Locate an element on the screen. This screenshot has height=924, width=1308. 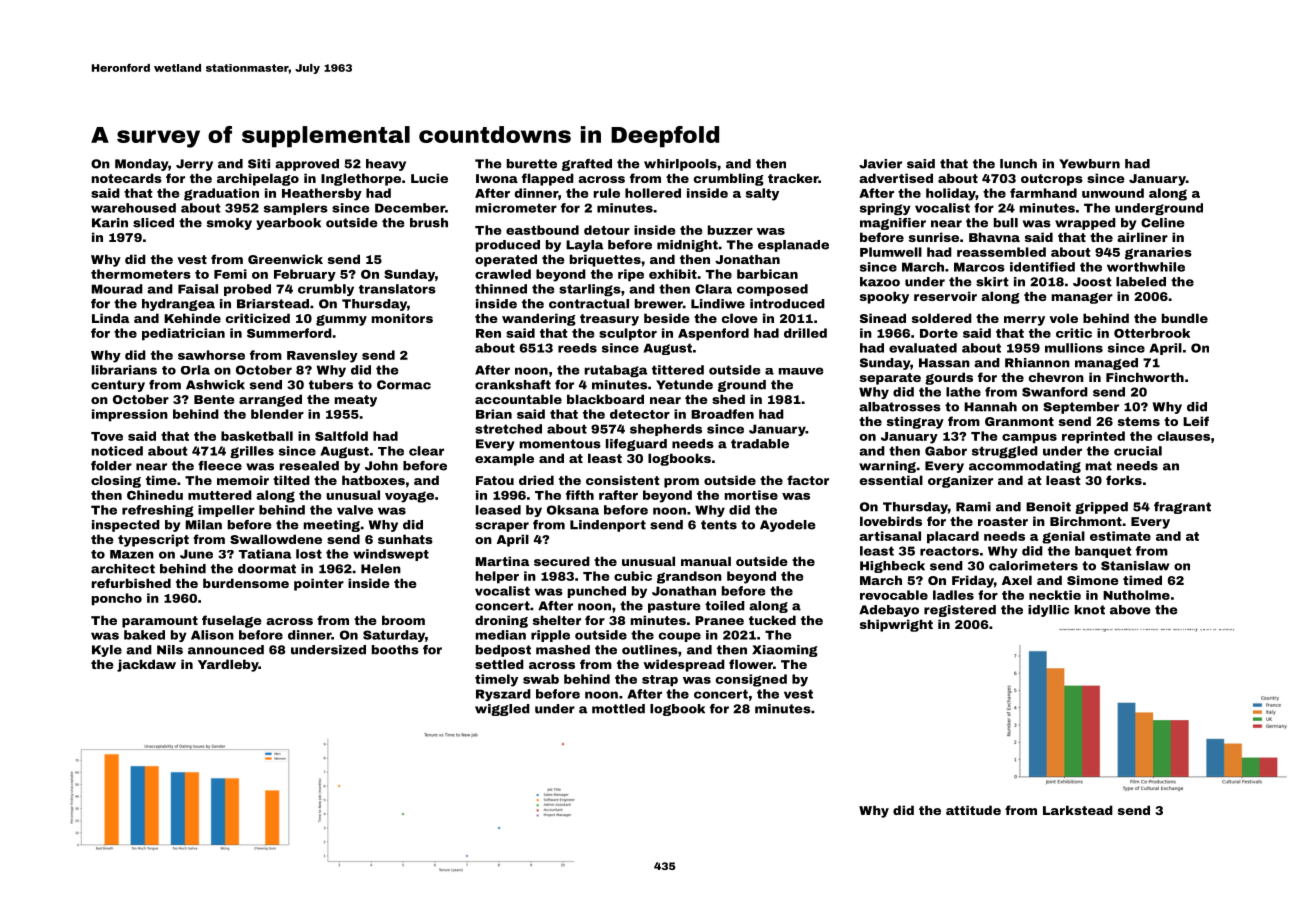
whirlpools is located at coordinates (680, 165).
